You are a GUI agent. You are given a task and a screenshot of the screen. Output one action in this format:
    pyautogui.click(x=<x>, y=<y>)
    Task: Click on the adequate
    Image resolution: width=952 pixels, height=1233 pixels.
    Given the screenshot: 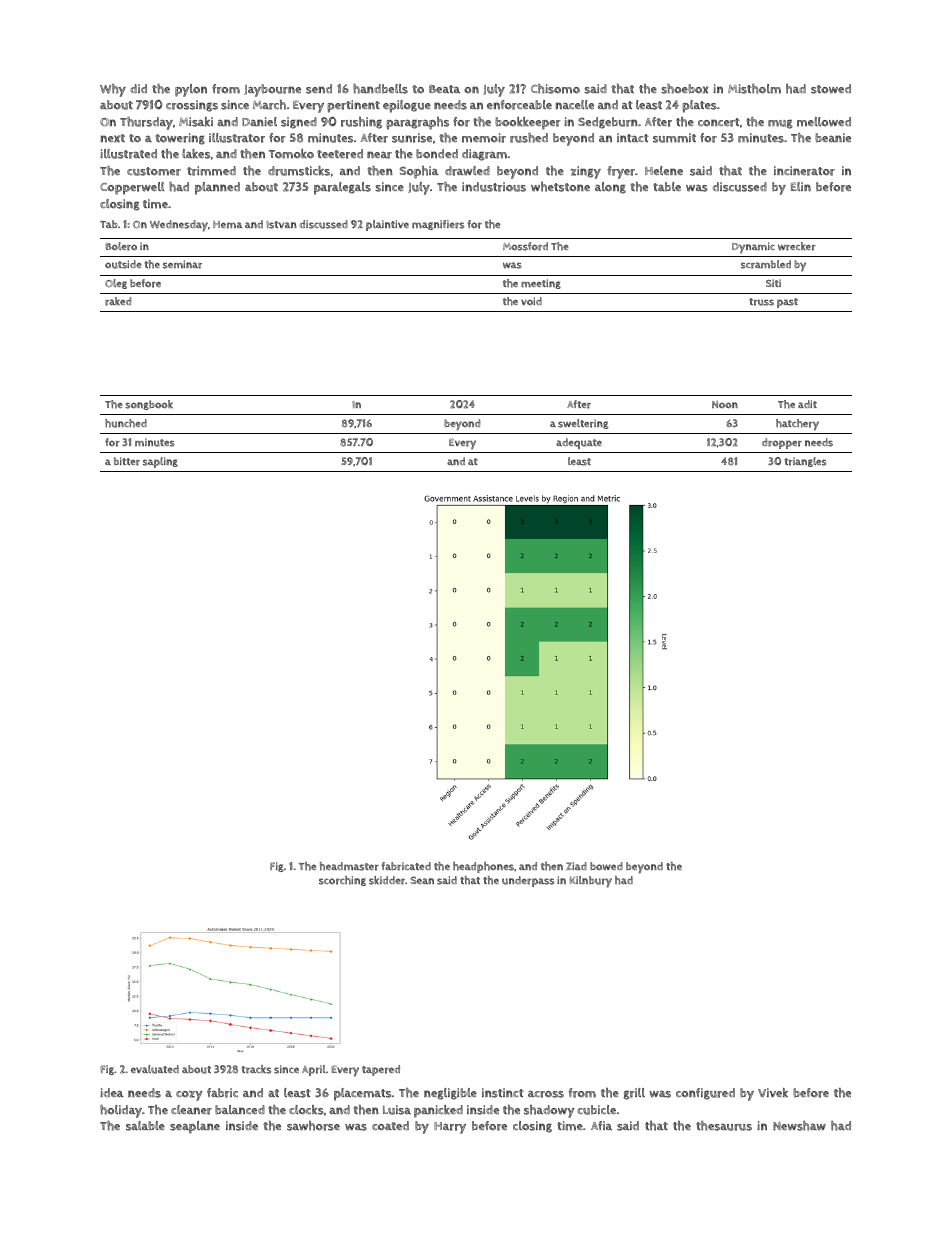 What is the action you would take?
    pyautogui.click(x=579, y=443)
